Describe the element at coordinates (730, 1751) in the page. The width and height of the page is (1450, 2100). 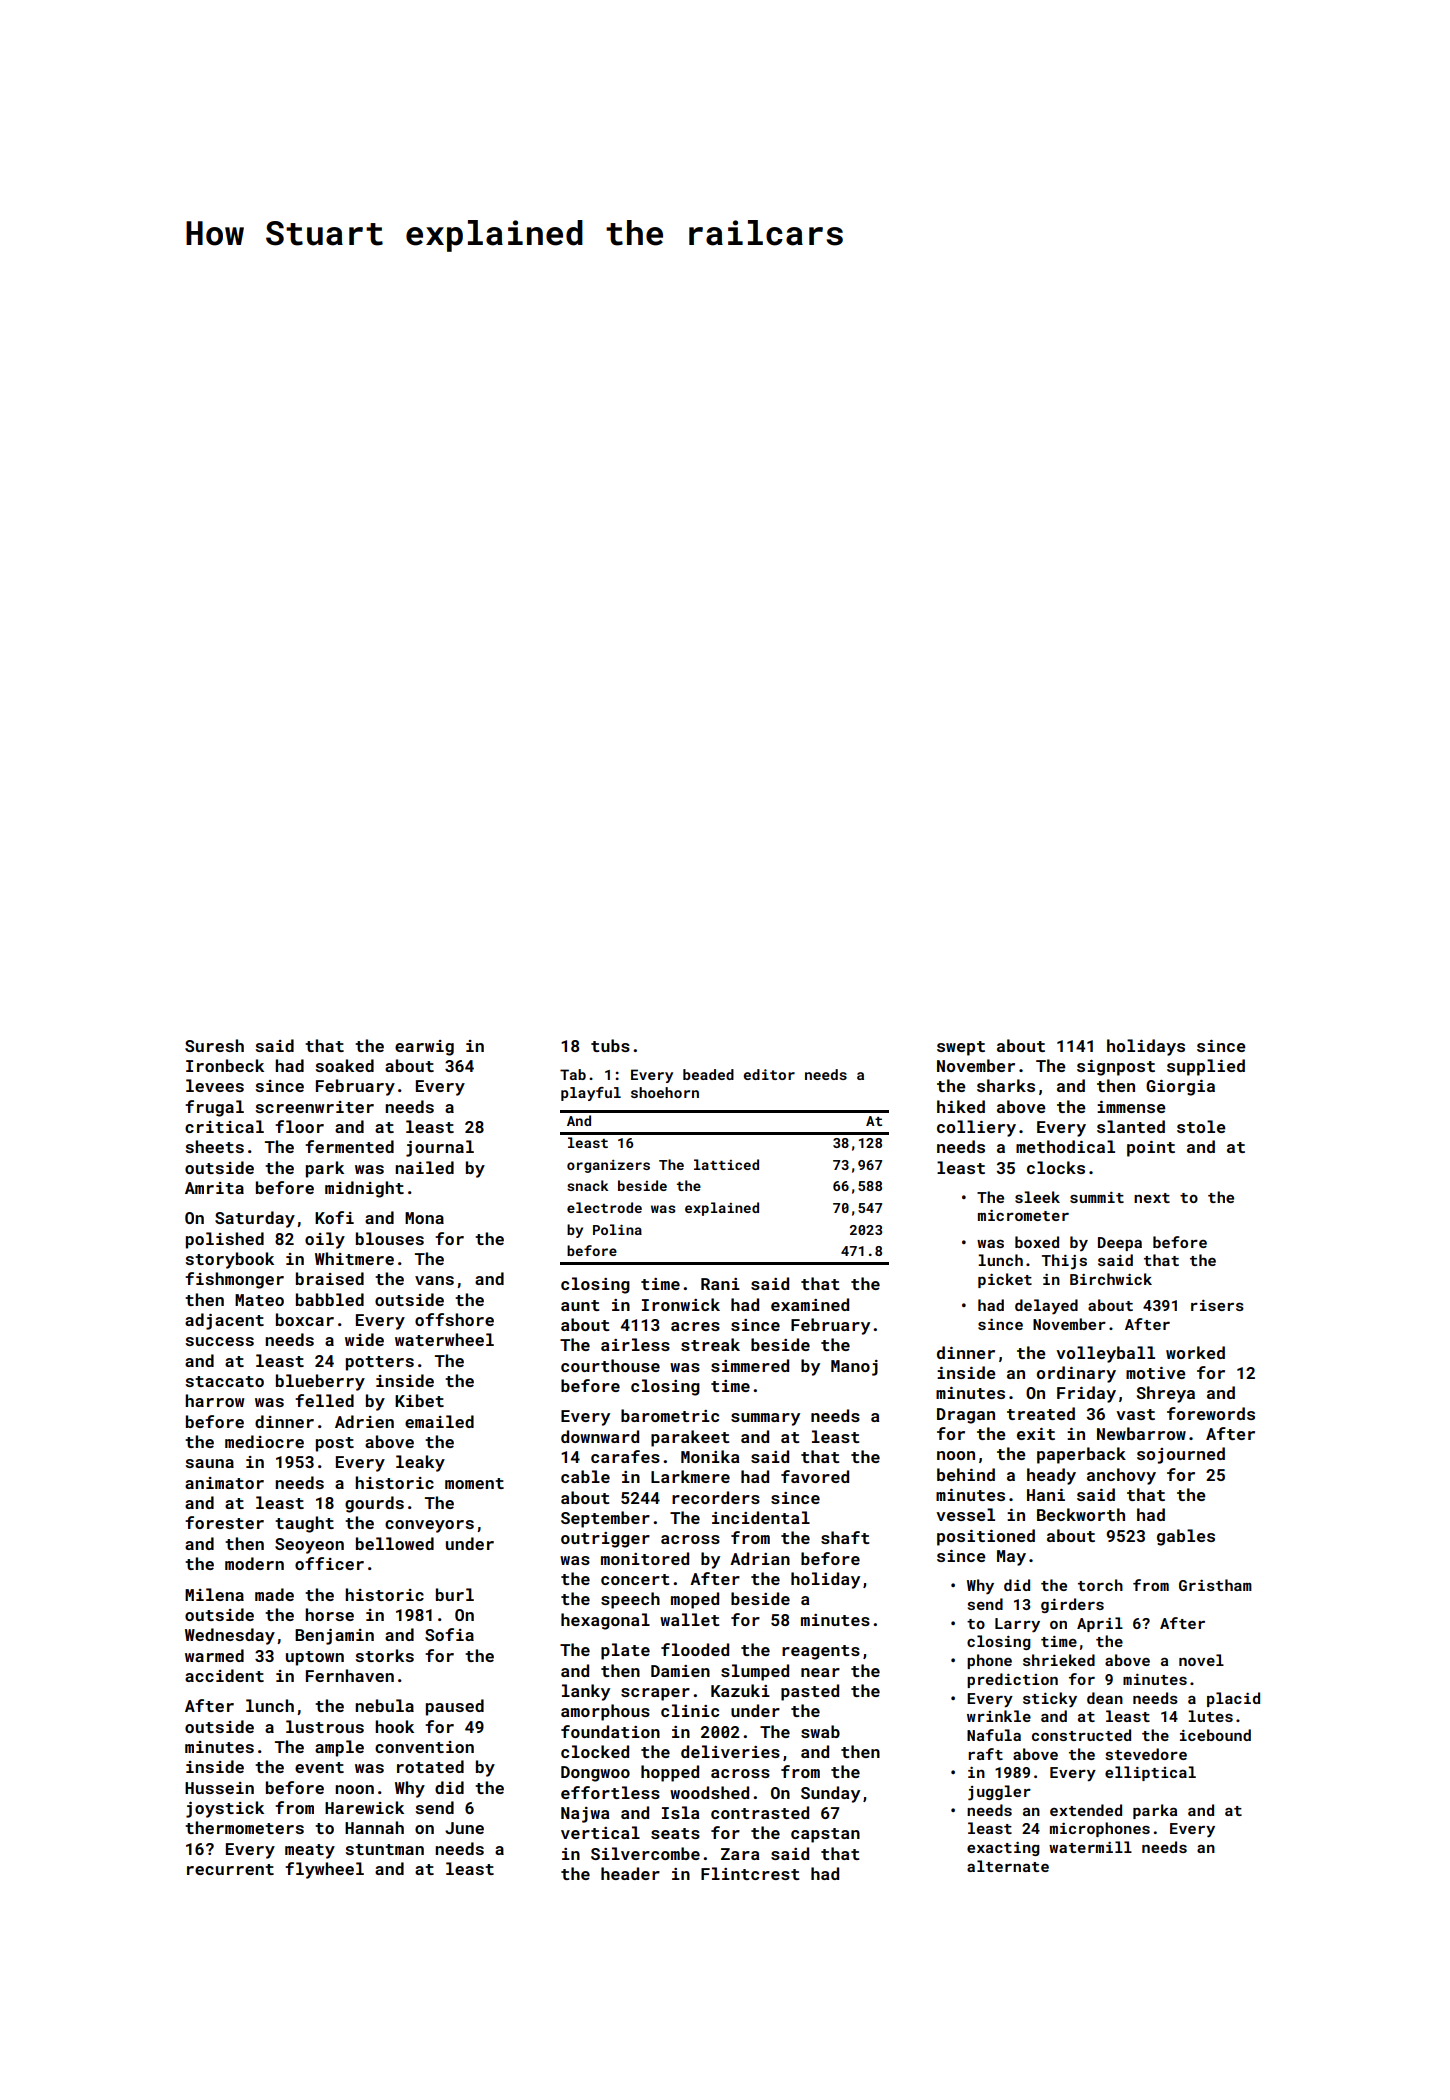
I see `deliveries` at that location.
